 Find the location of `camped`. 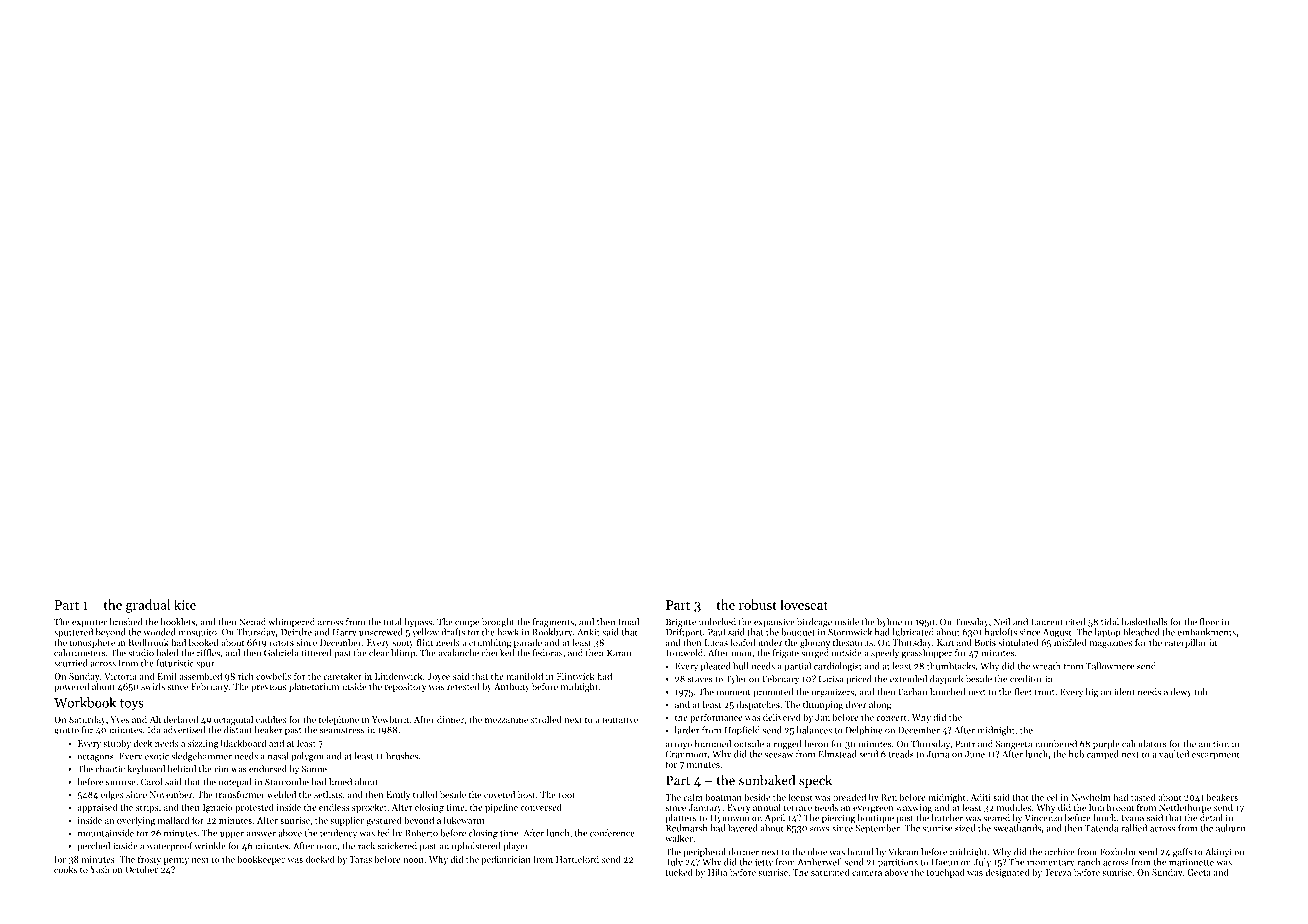

camped is located at coordinates (1103, 755).
